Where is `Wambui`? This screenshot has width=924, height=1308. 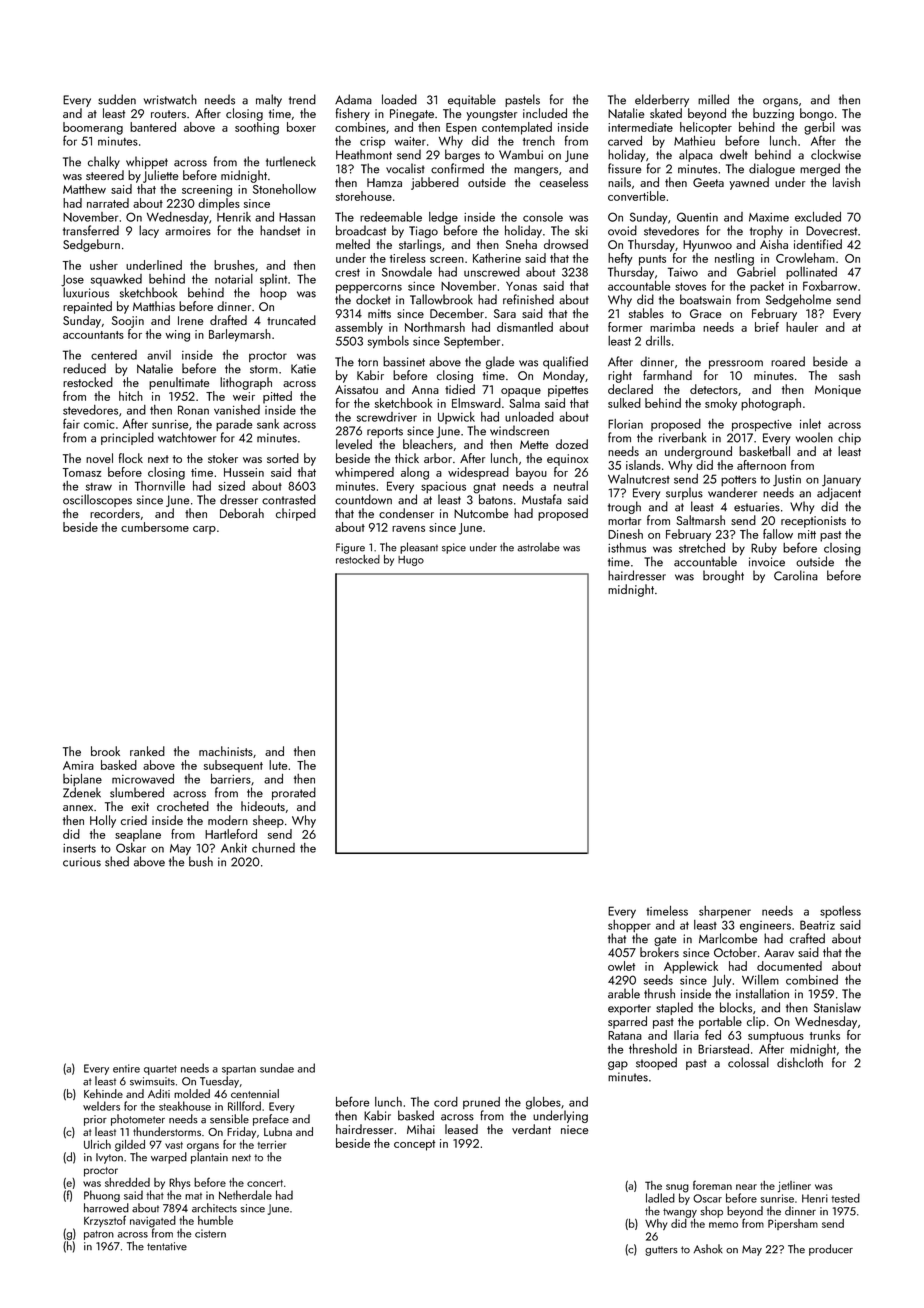 Wambui is located at coordinates (521, 154).
